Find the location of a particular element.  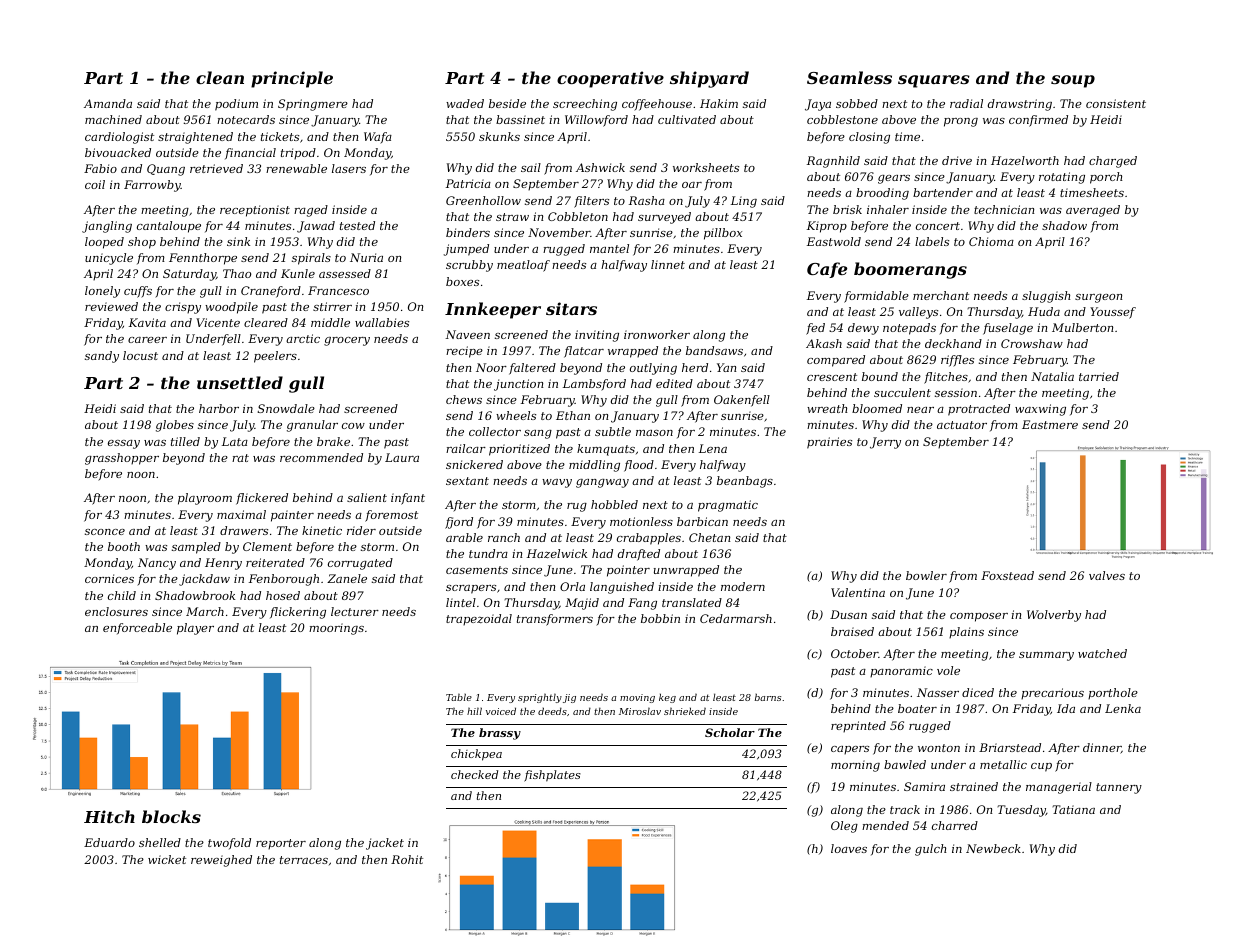

principle is located at coordinates (292, 79).
